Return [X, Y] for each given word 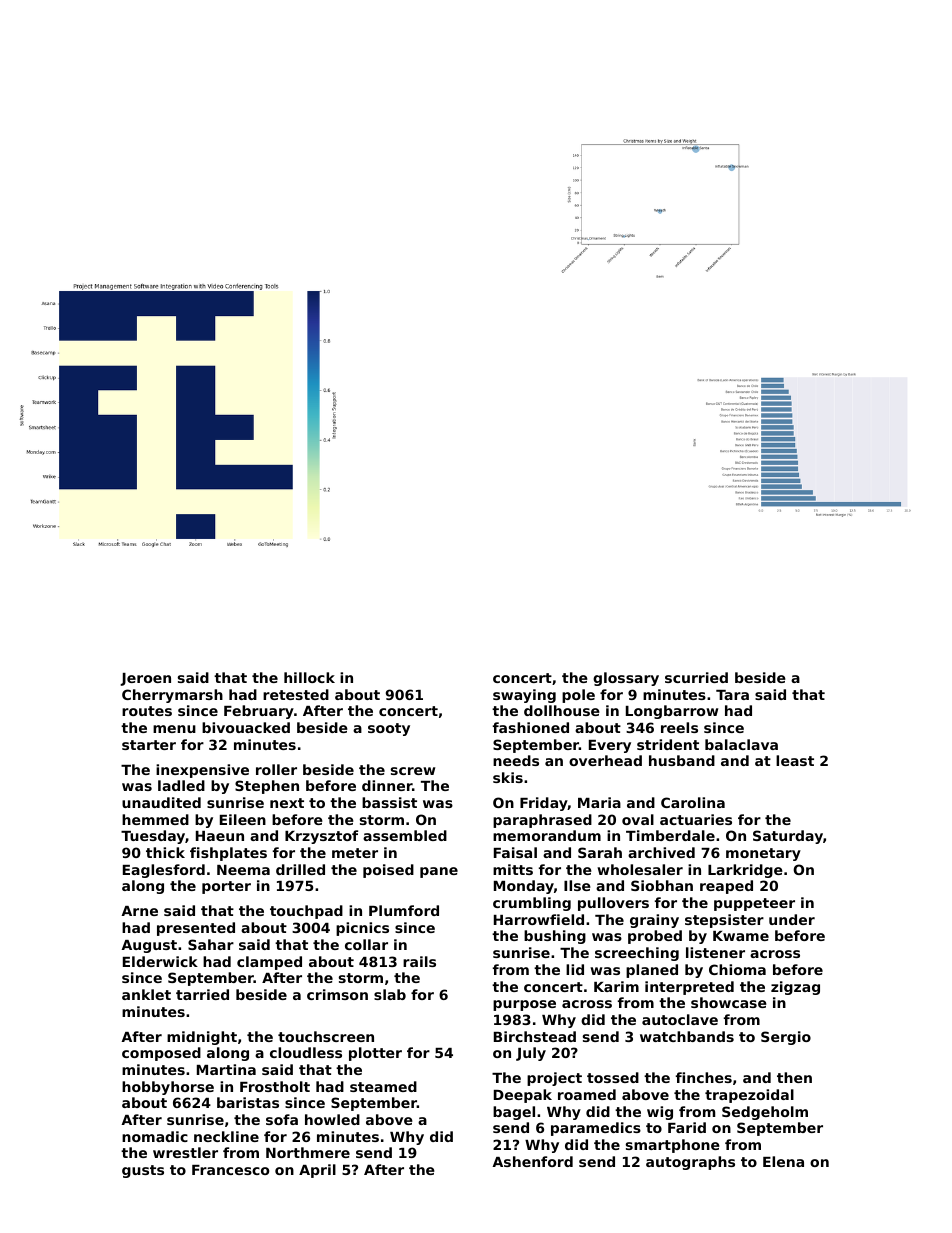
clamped [269, 963]
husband [682, 760]
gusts [143, 1171]
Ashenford [532, 1161]
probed [655, 937]
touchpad [306, 912]
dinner [387, 785]
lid [575, 969]
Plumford [404, 910]
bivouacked [246, 727]
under [792, 919]
